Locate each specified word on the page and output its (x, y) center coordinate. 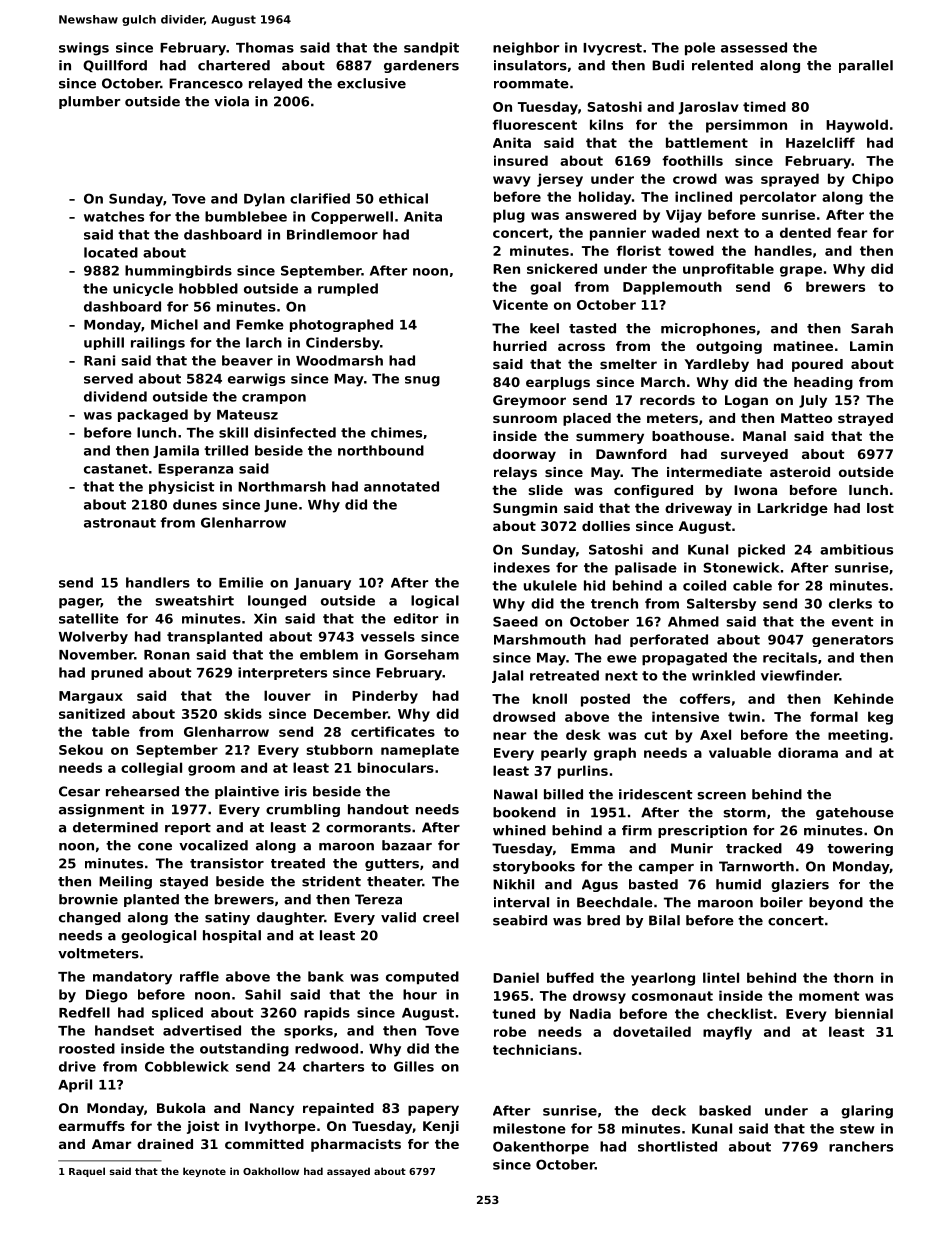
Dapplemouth (672, 288)
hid (594, 585)
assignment (102, 810)
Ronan (167, 655)
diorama (808, 752)
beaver (247, 360)
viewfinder (800, 675)
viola (231, 101)
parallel (866, 66)
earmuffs (92, 1126)
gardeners (421, 66)
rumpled (348, 289)
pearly (564, 754)
